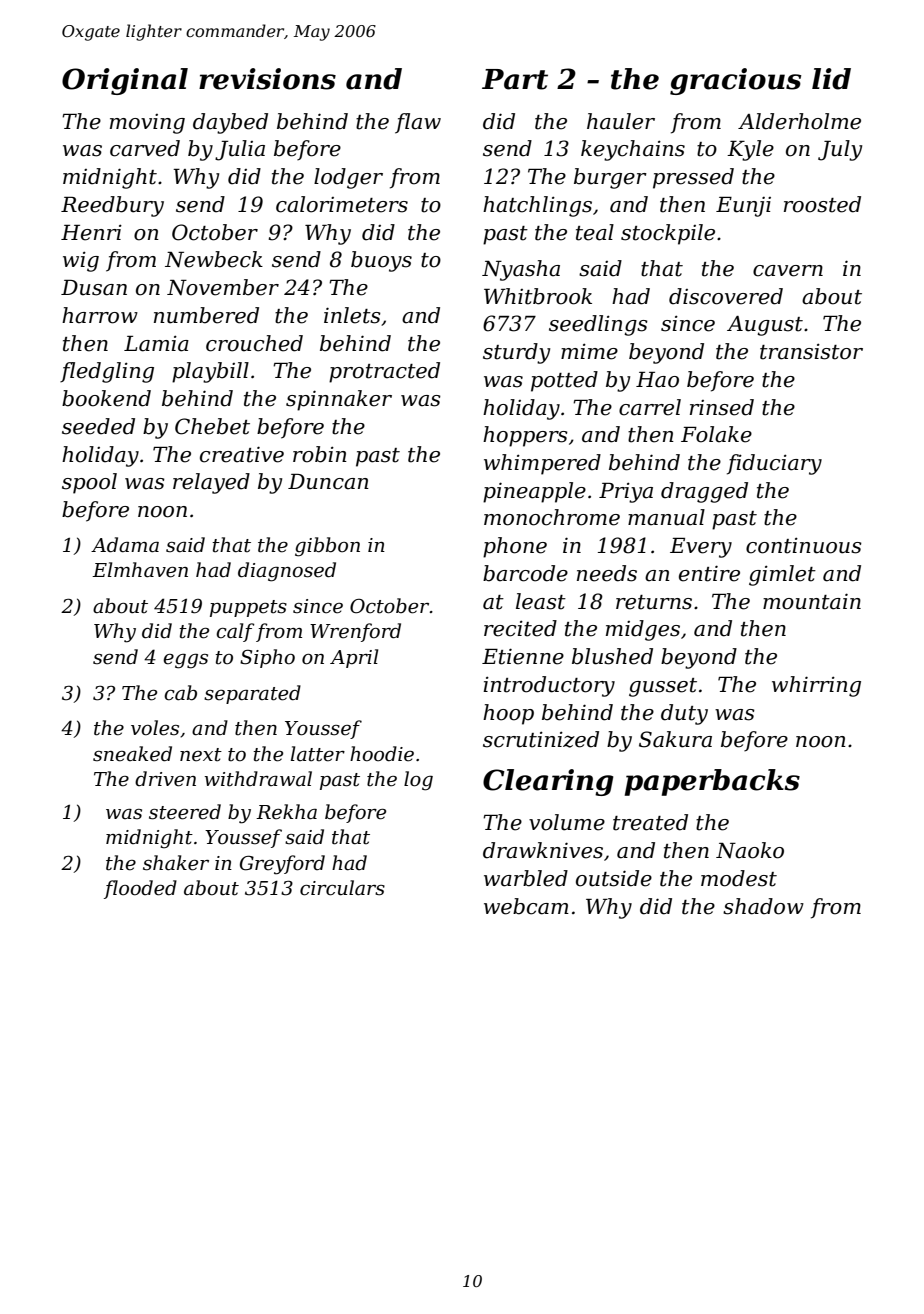 The height and width of the page is (1314, 924). What do you see at coordinates (140, 889) in the page?
I see `flooded` at bounding box center [140, 889].
